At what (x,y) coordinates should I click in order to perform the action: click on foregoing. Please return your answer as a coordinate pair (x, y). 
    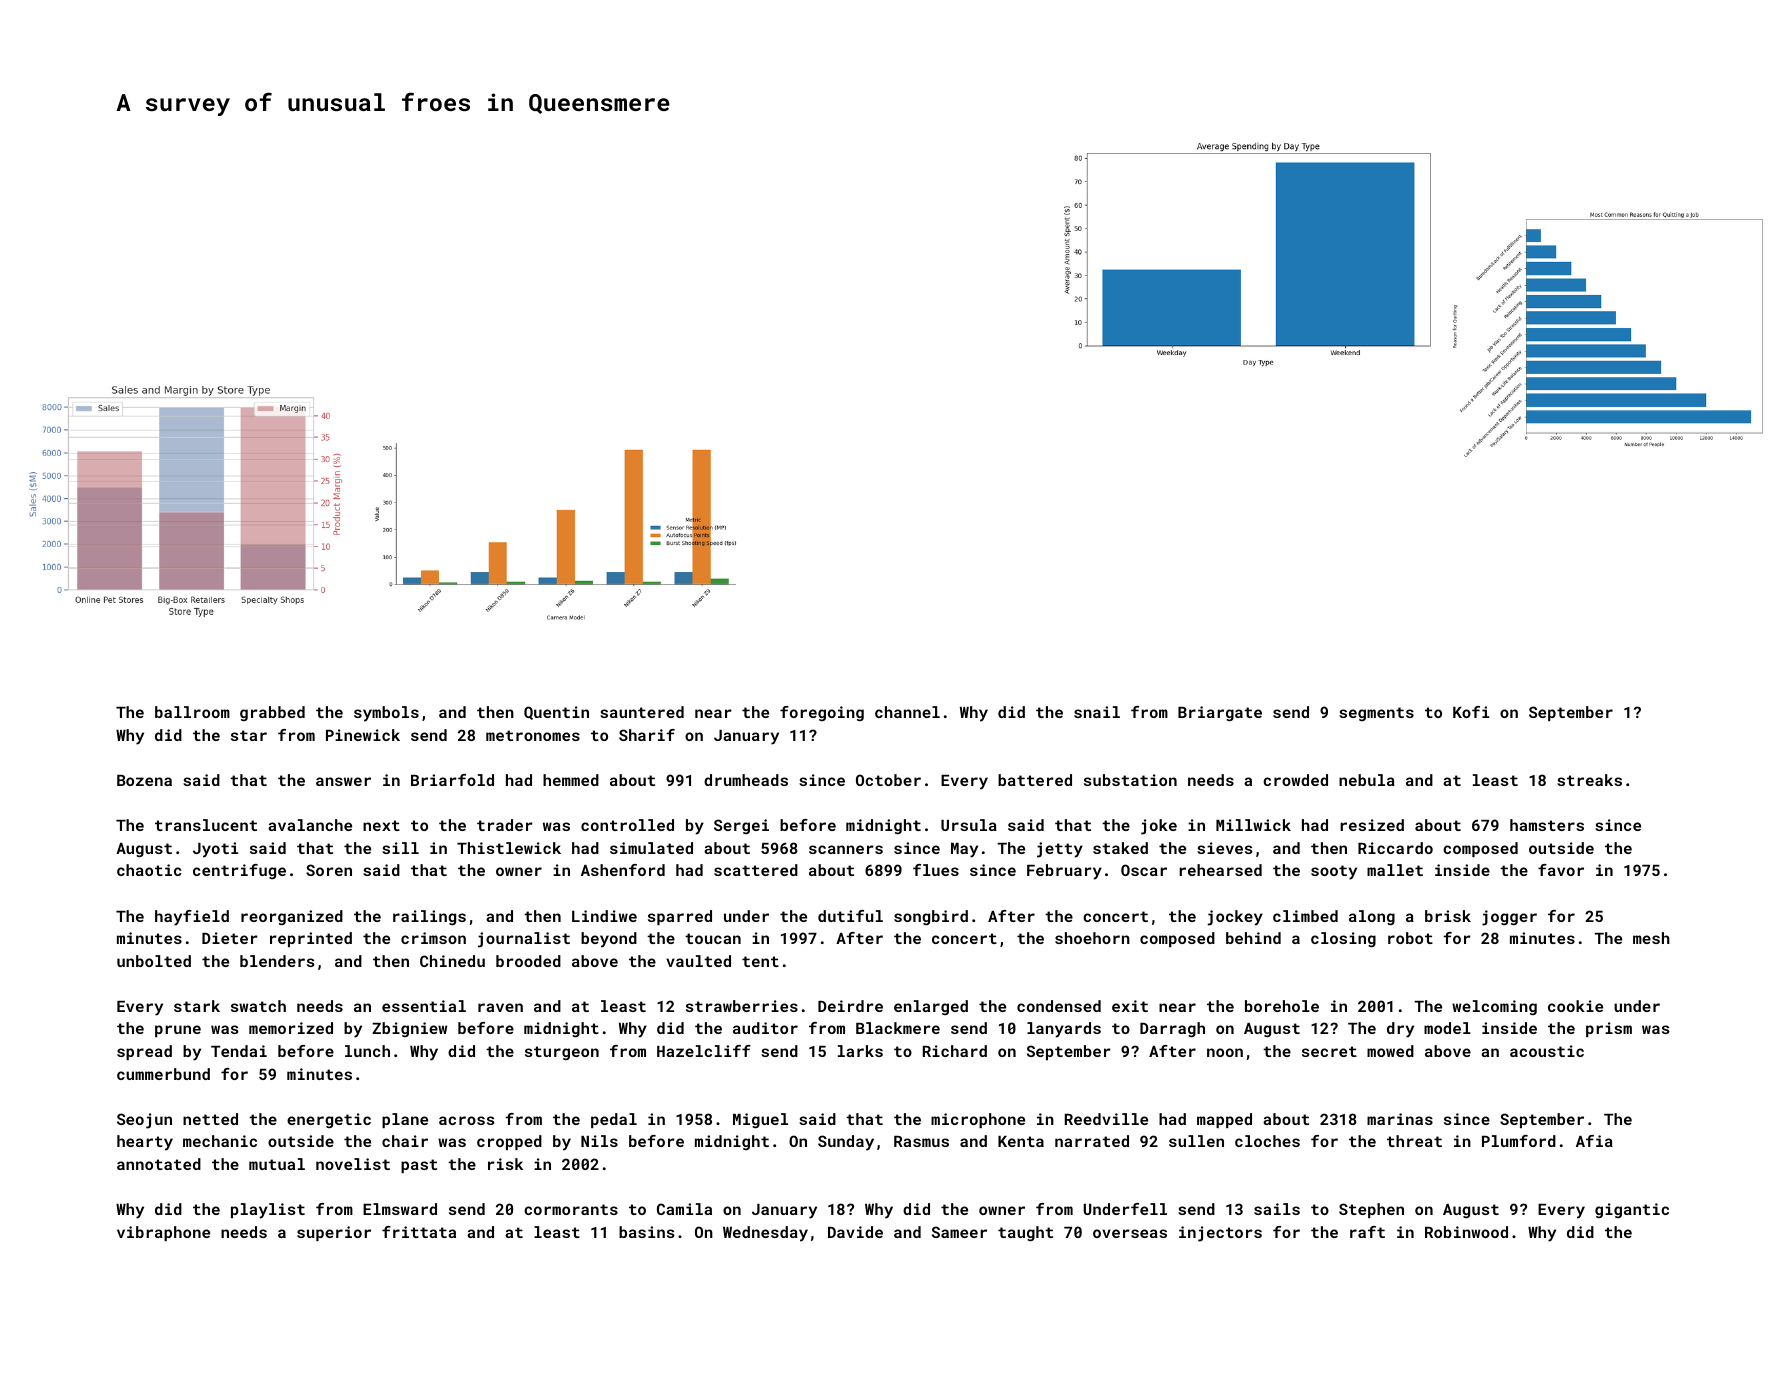
    Looking at the image, I should click on (822, 714).
